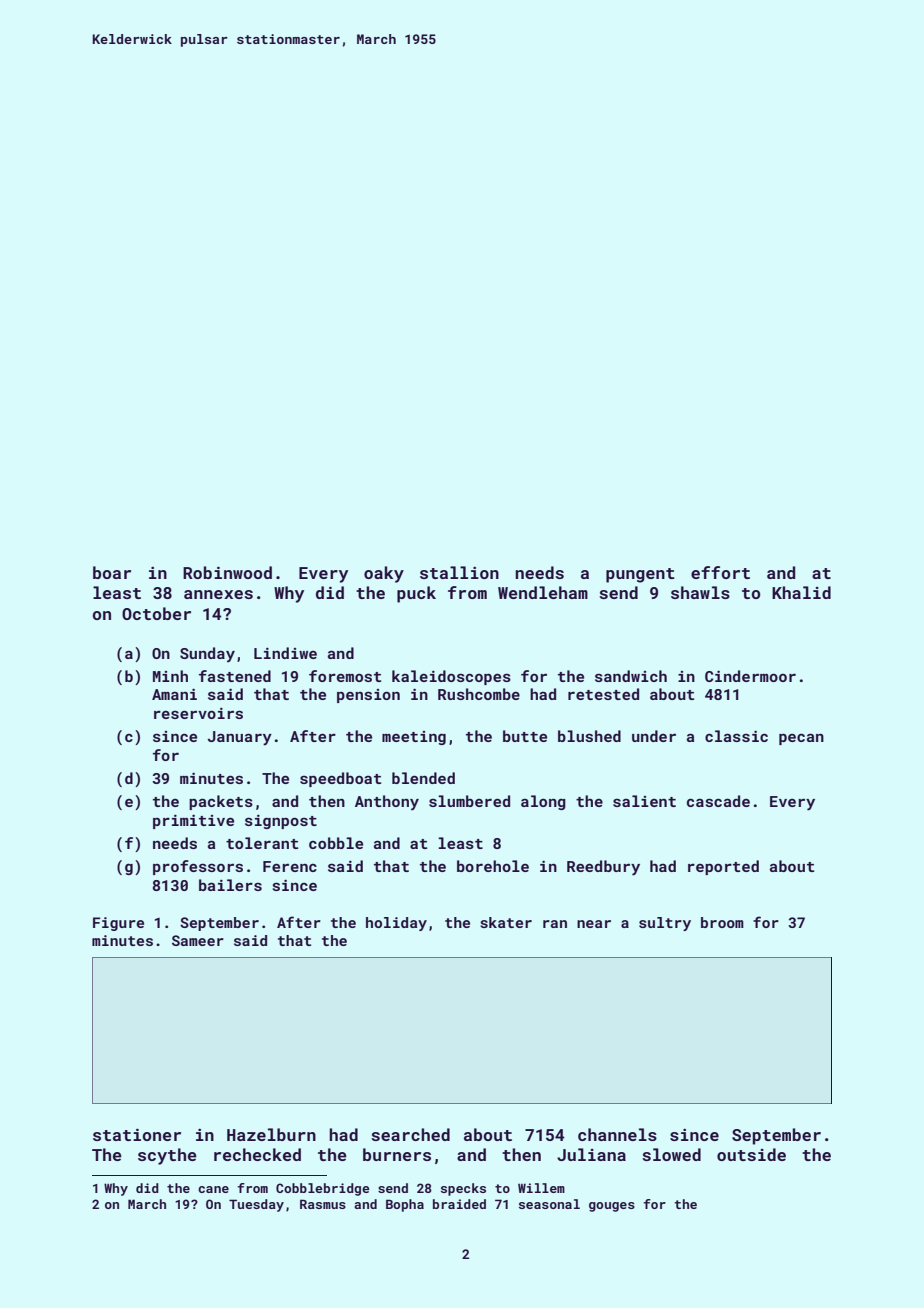 This image has height=1308, width=924. What do you see at coordinates (416, 594) in the image?
I see `puck` at bounding box center [416, 594].
